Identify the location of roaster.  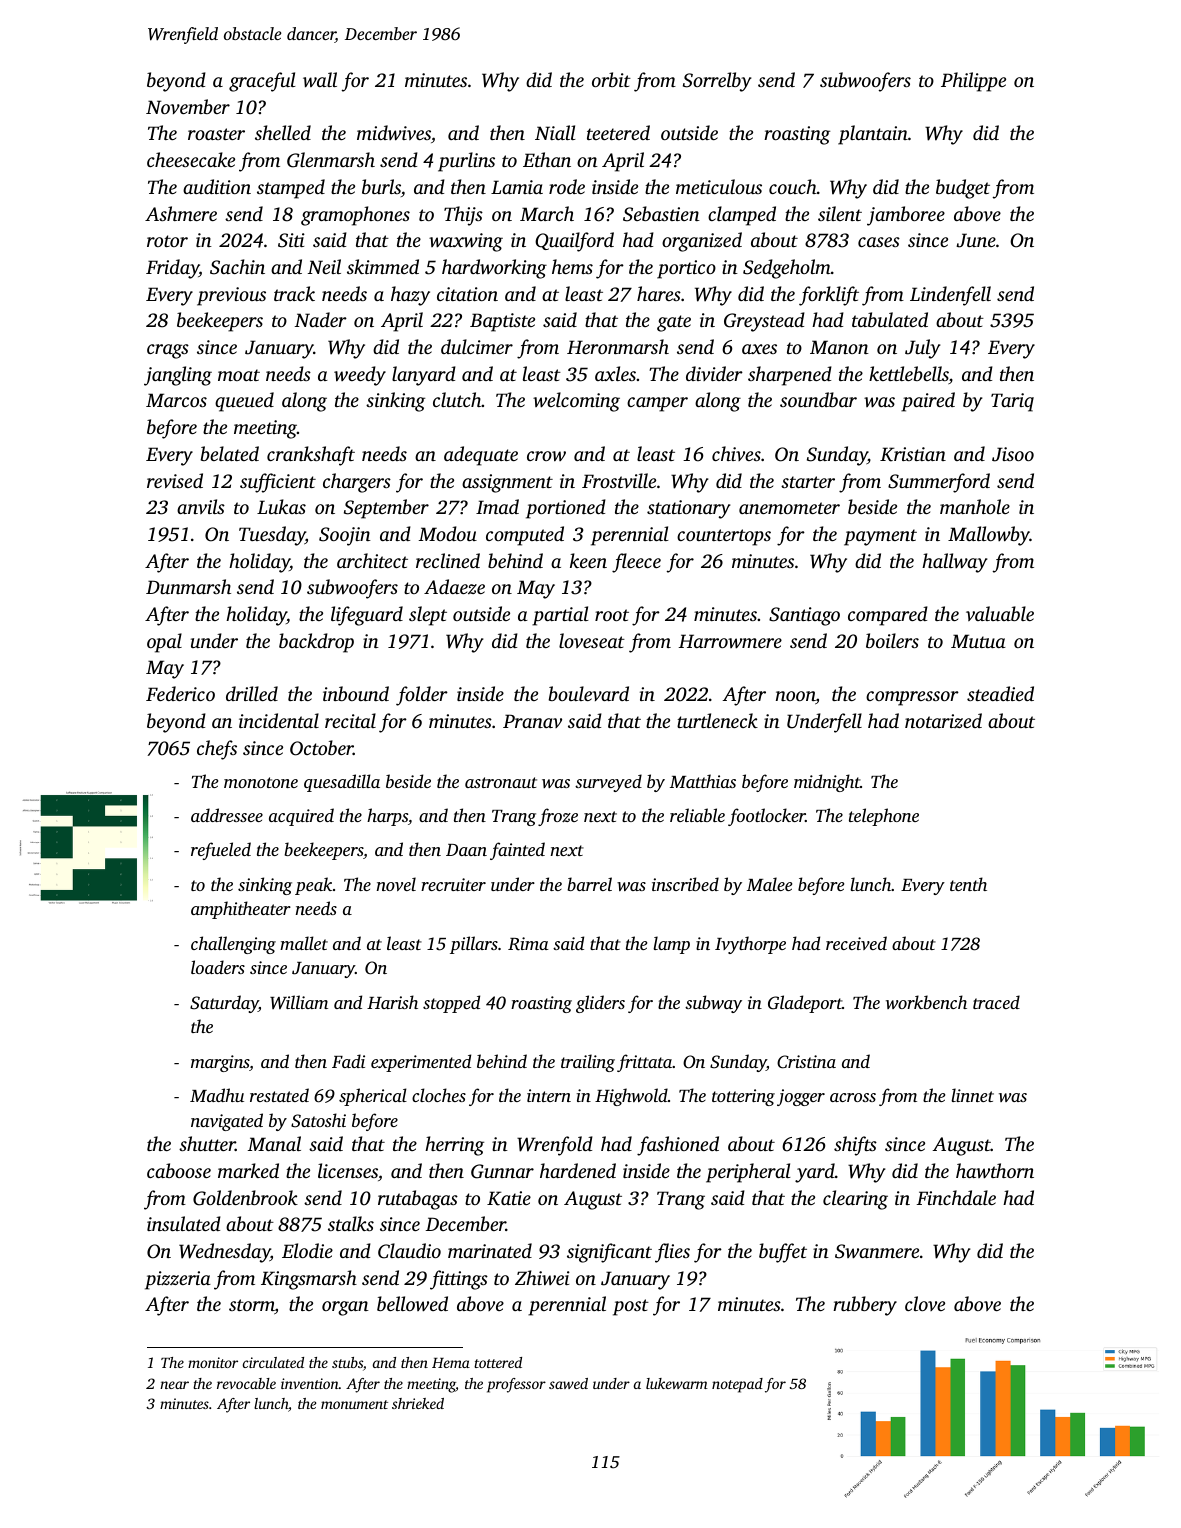
(216, 134).
